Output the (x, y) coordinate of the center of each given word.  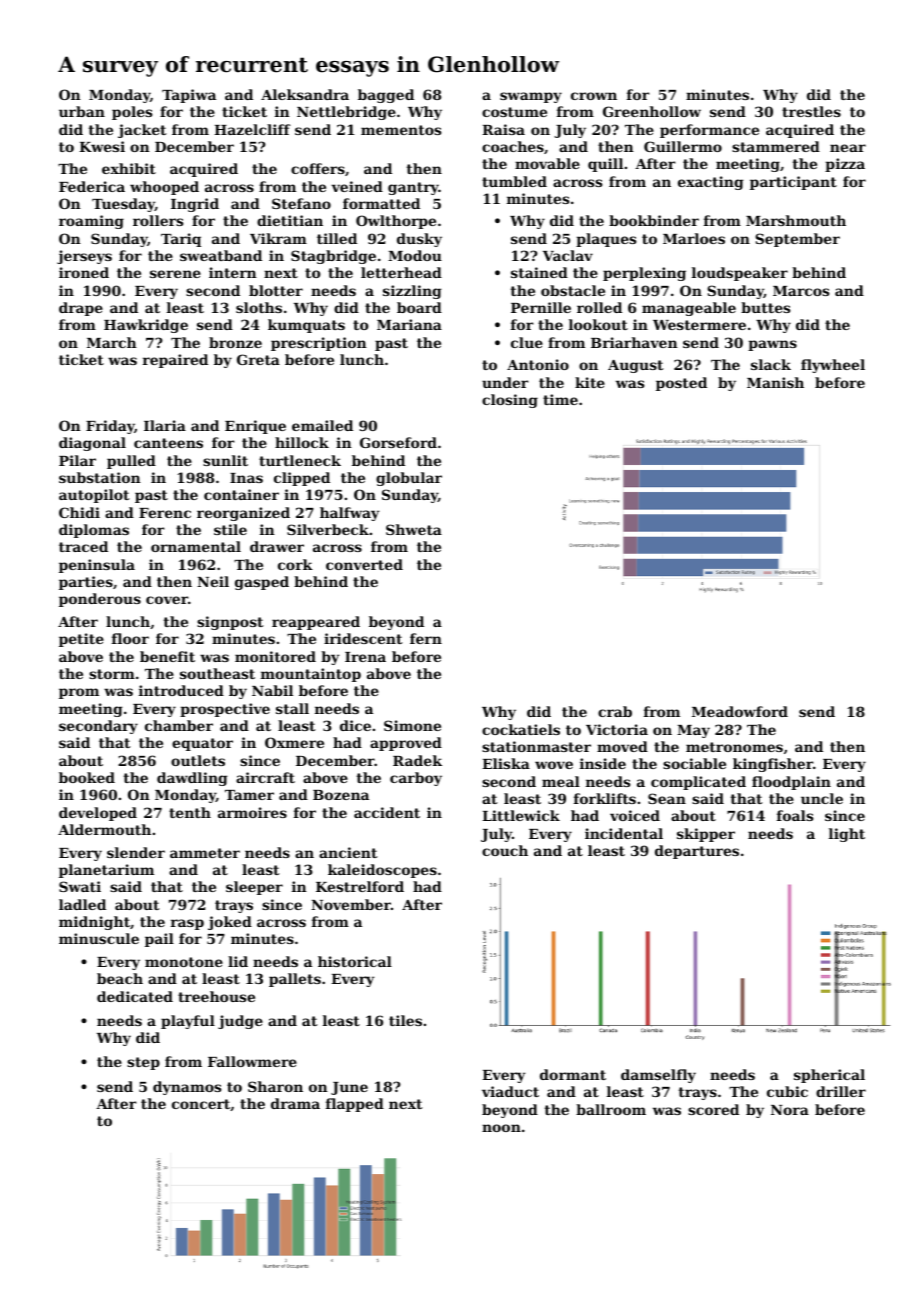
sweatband (221, 255)
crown (594, 96)
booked (87, 777)
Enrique (255, 427)
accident (387, 812)
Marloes (694, 238)
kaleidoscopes (382, 871)
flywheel (833, 366)
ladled (82, 904)
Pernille (541, 307)
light (847, 835)
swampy (531, 97)
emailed (322, 425)
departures (697, 852)
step (143, 1063)
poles (132, 113)
